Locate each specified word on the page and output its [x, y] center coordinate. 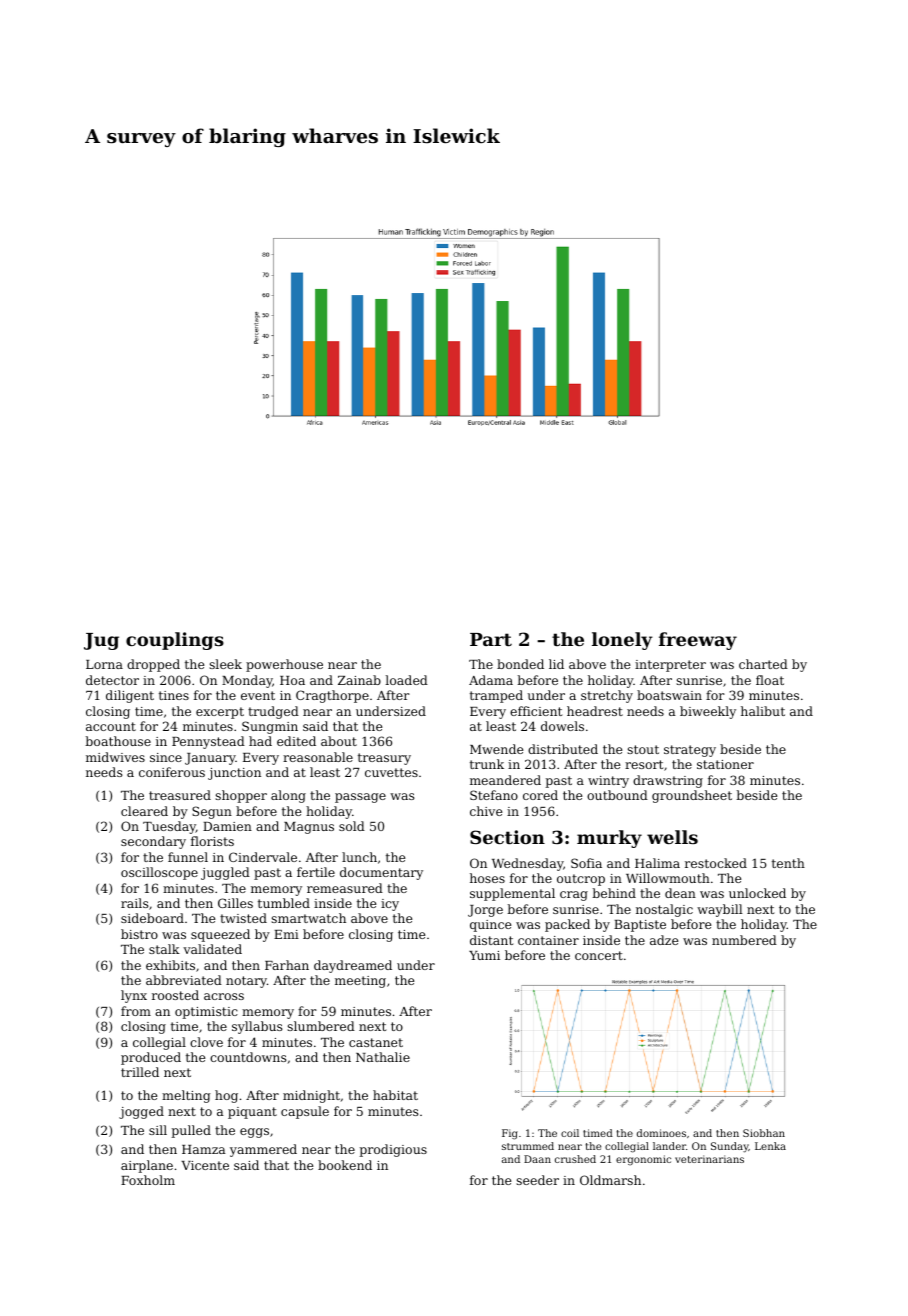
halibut [763, 711]
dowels [562, 726]
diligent [130, 696]
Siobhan [764, 1133]
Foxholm [148, 1180]
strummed [528, 1146]
